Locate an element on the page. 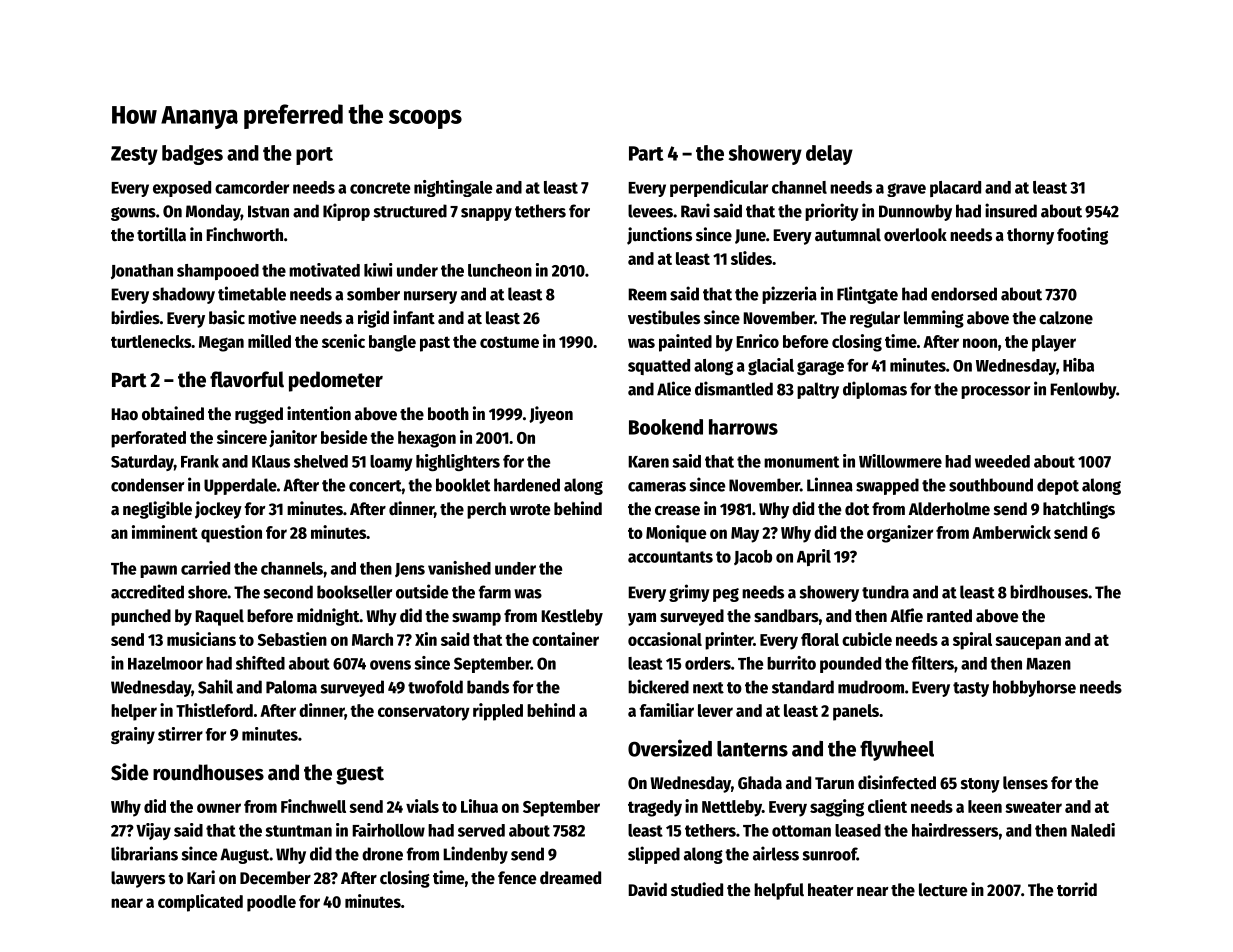  perpendicular is located at coordinates (719, 188).
